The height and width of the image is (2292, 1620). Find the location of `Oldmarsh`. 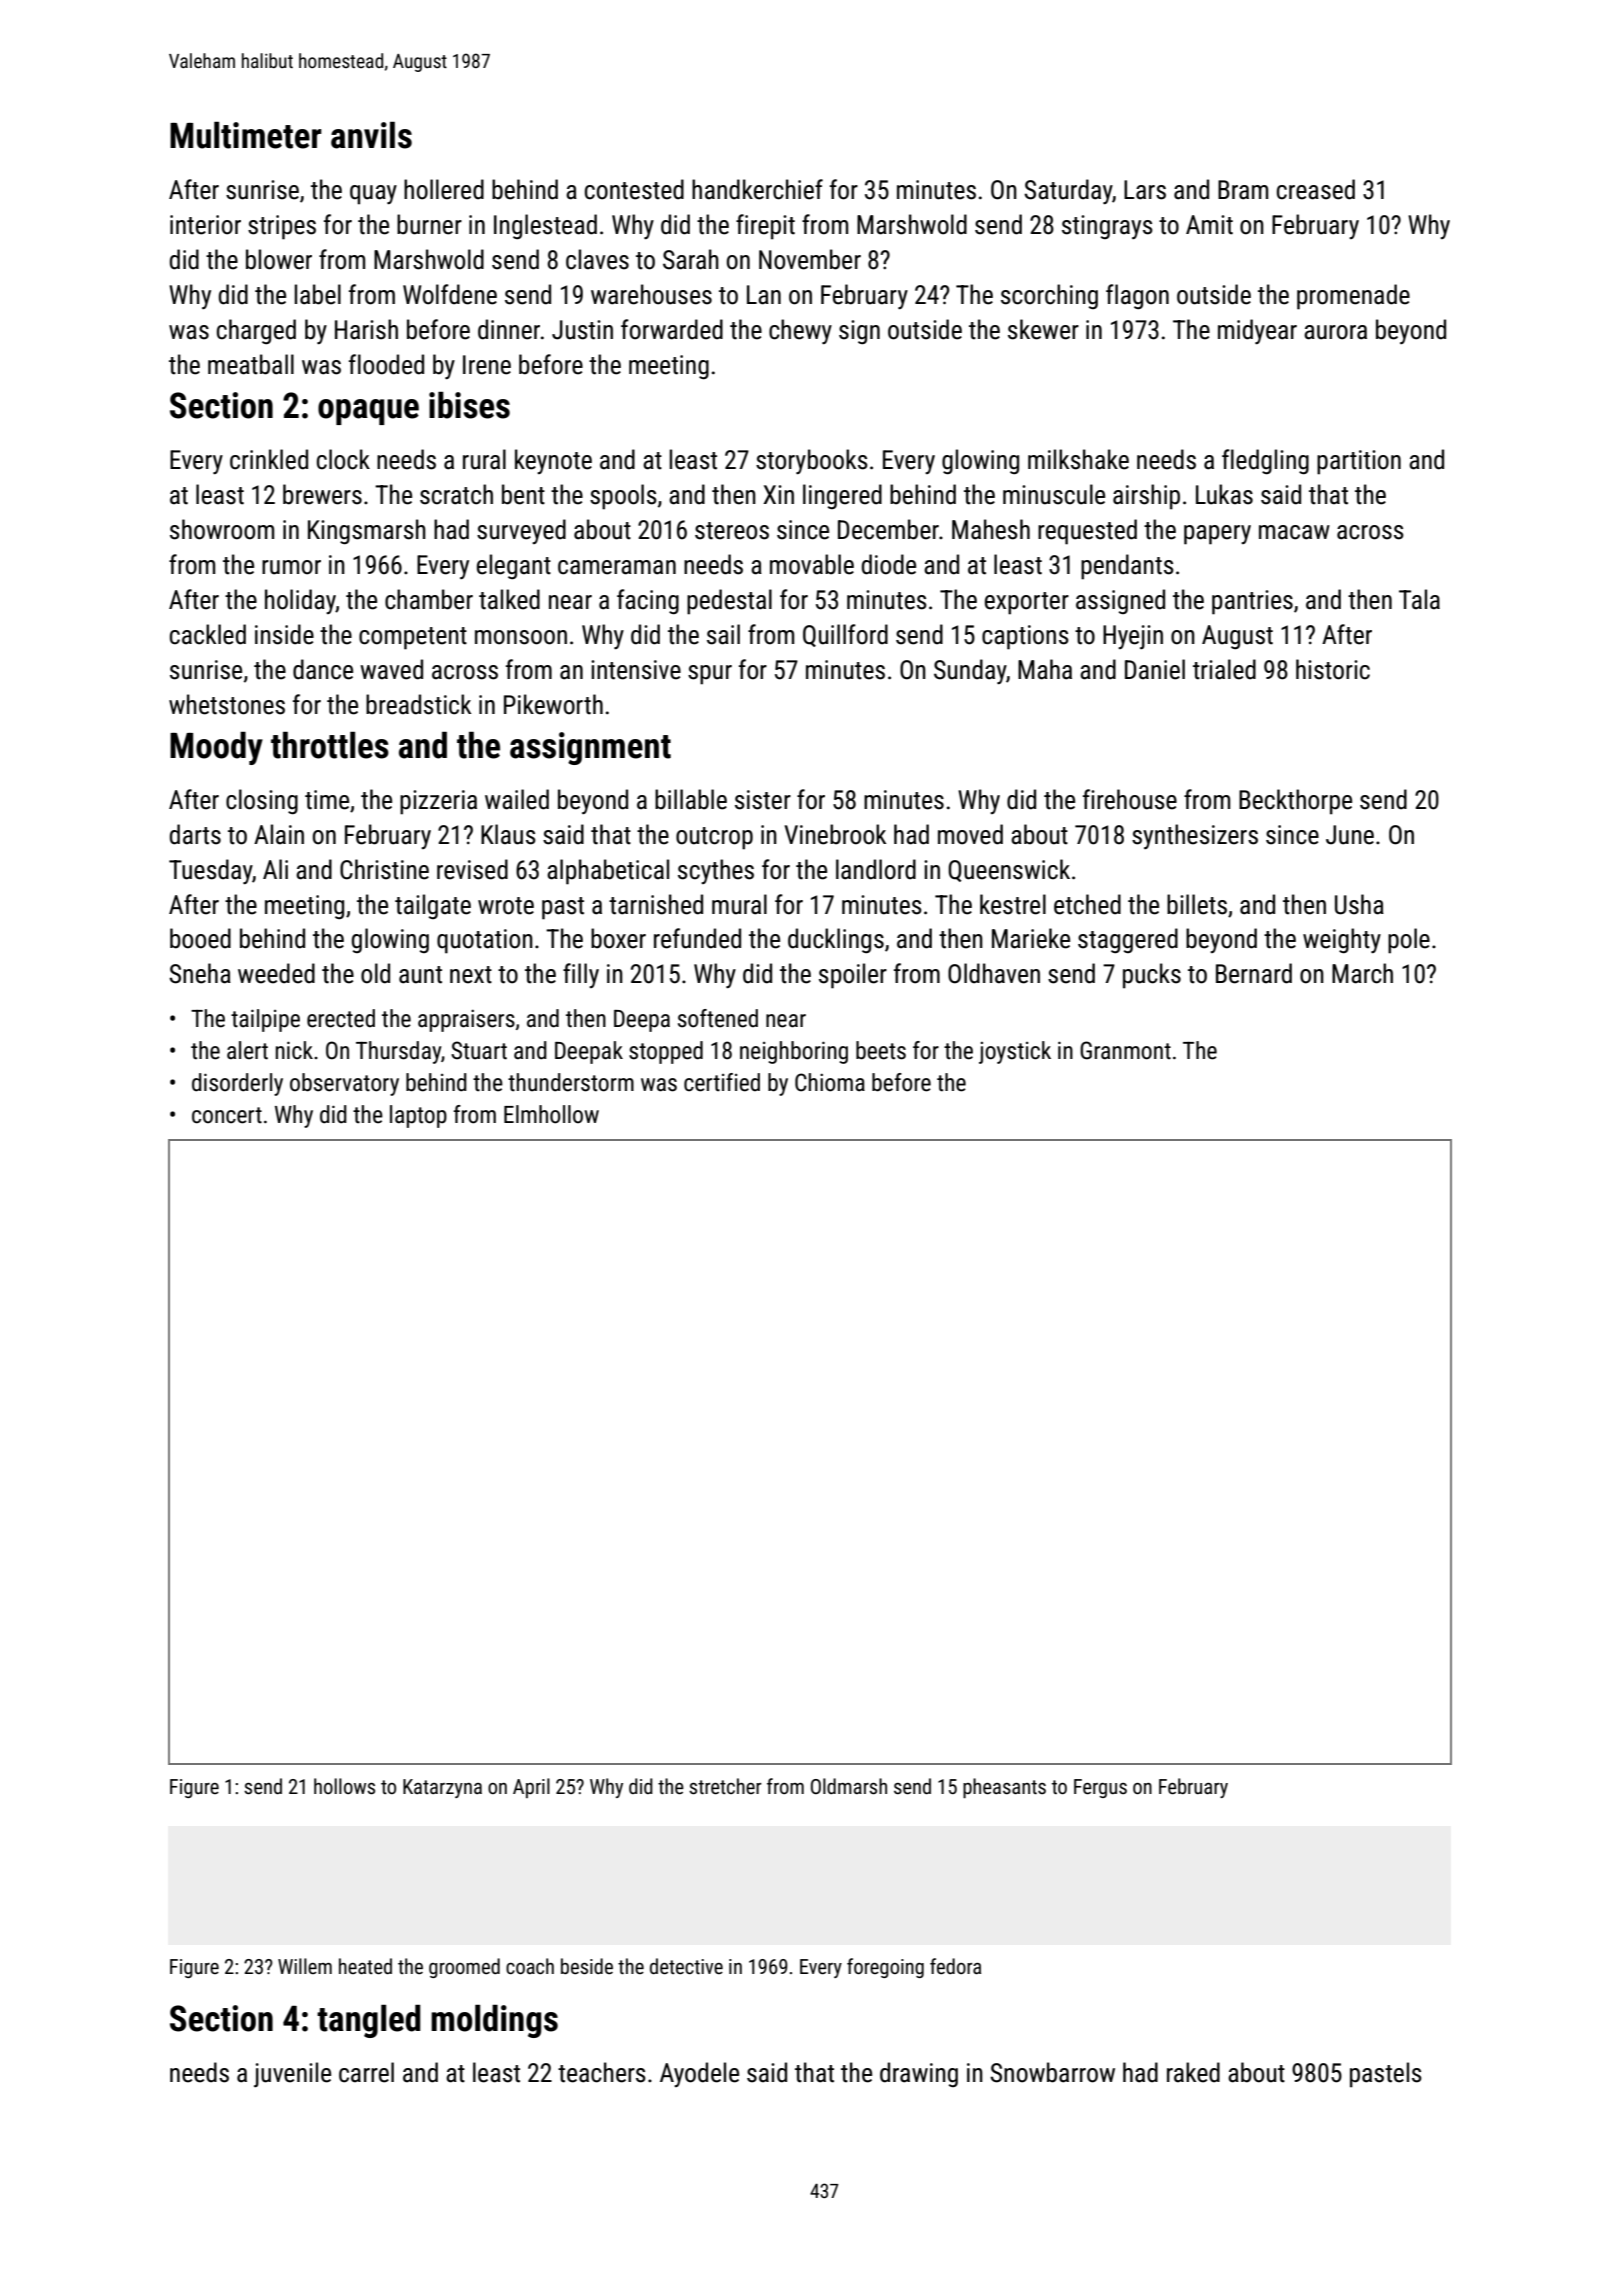

Oldmarsh is located at coordinates (849, 1786).
